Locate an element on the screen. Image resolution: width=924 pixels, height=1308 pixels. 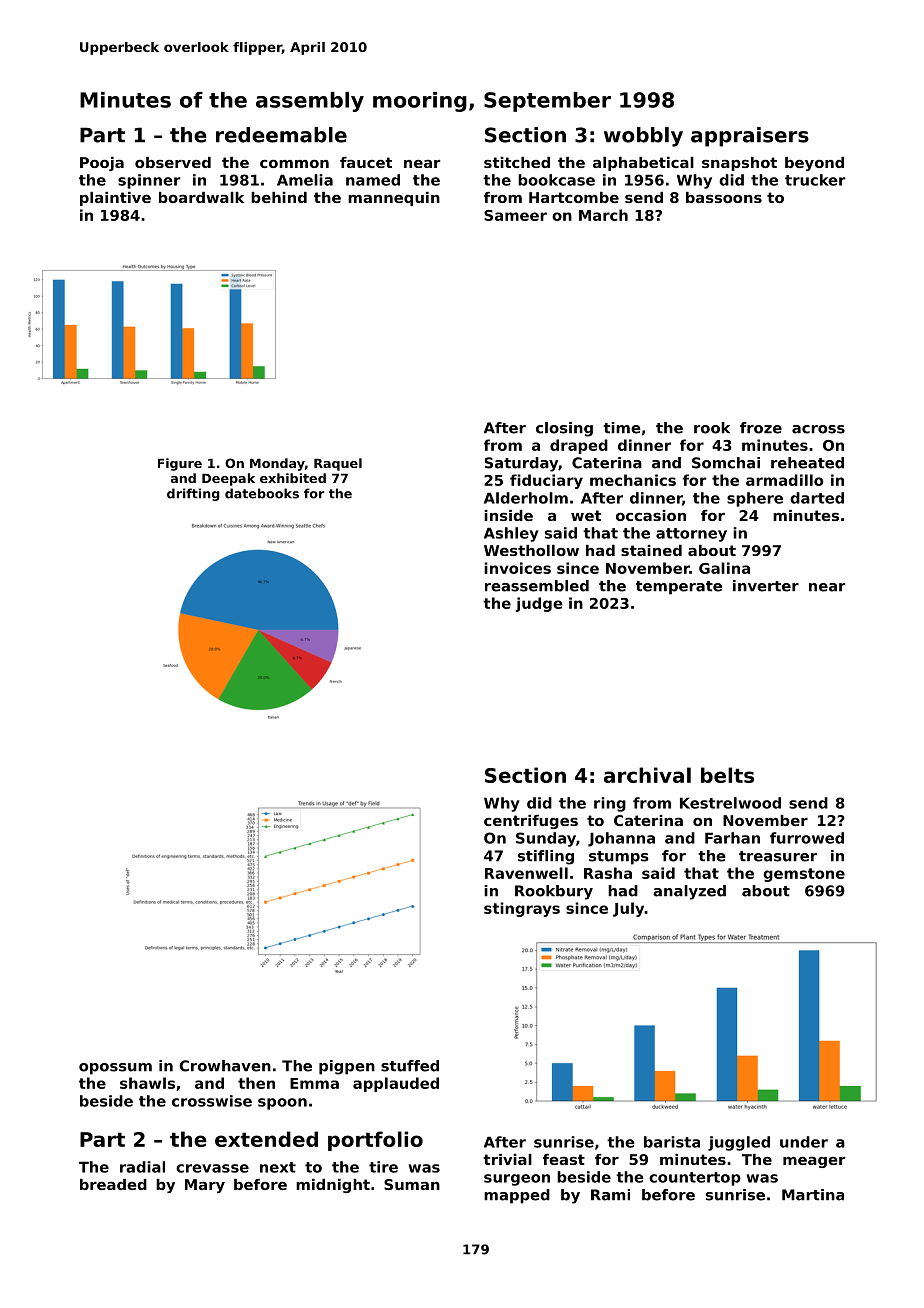
centrifuges is located at coordinates (531, 822).
